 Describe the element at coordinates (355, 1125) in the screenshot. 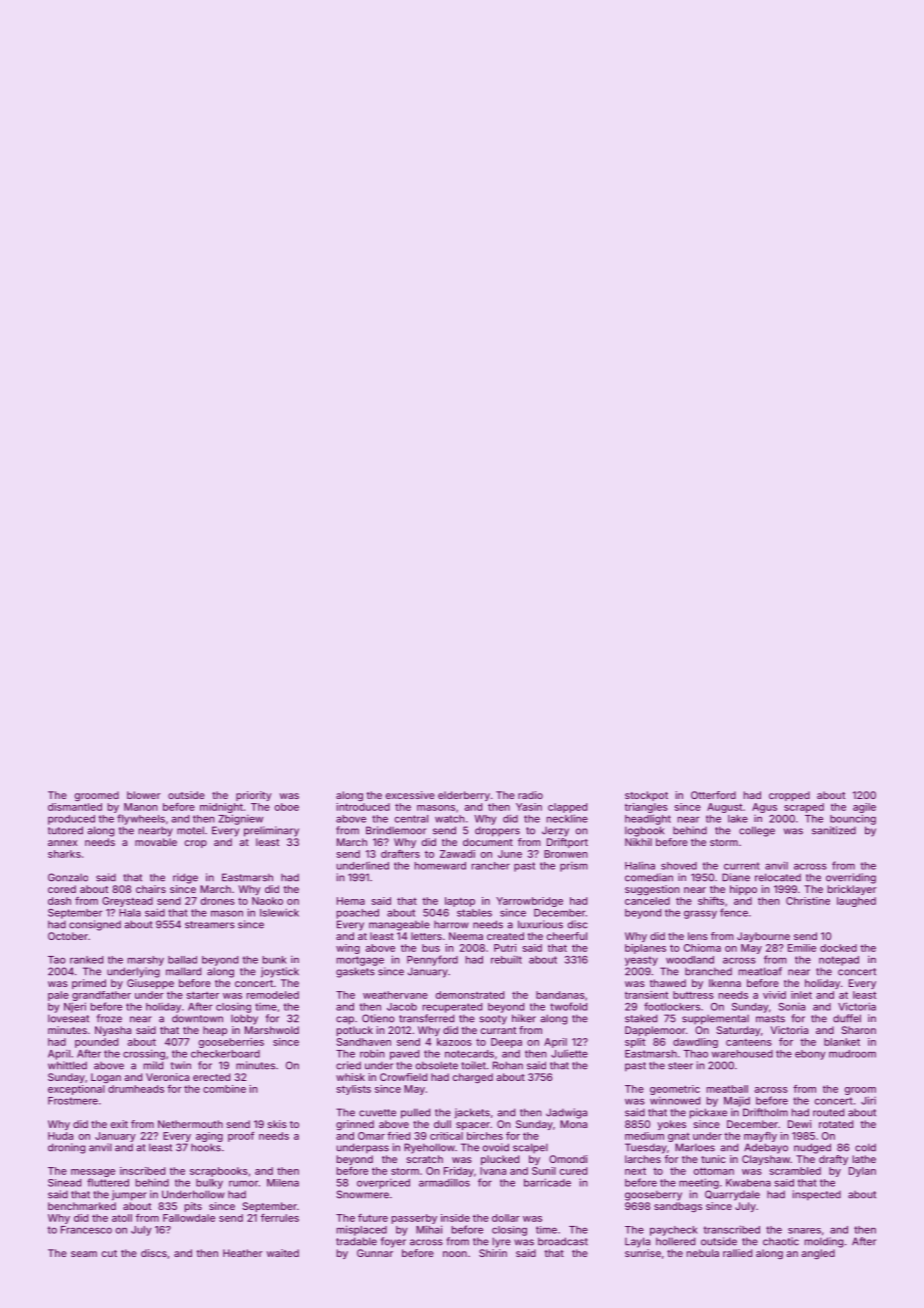

I see `grinned` at that location.
